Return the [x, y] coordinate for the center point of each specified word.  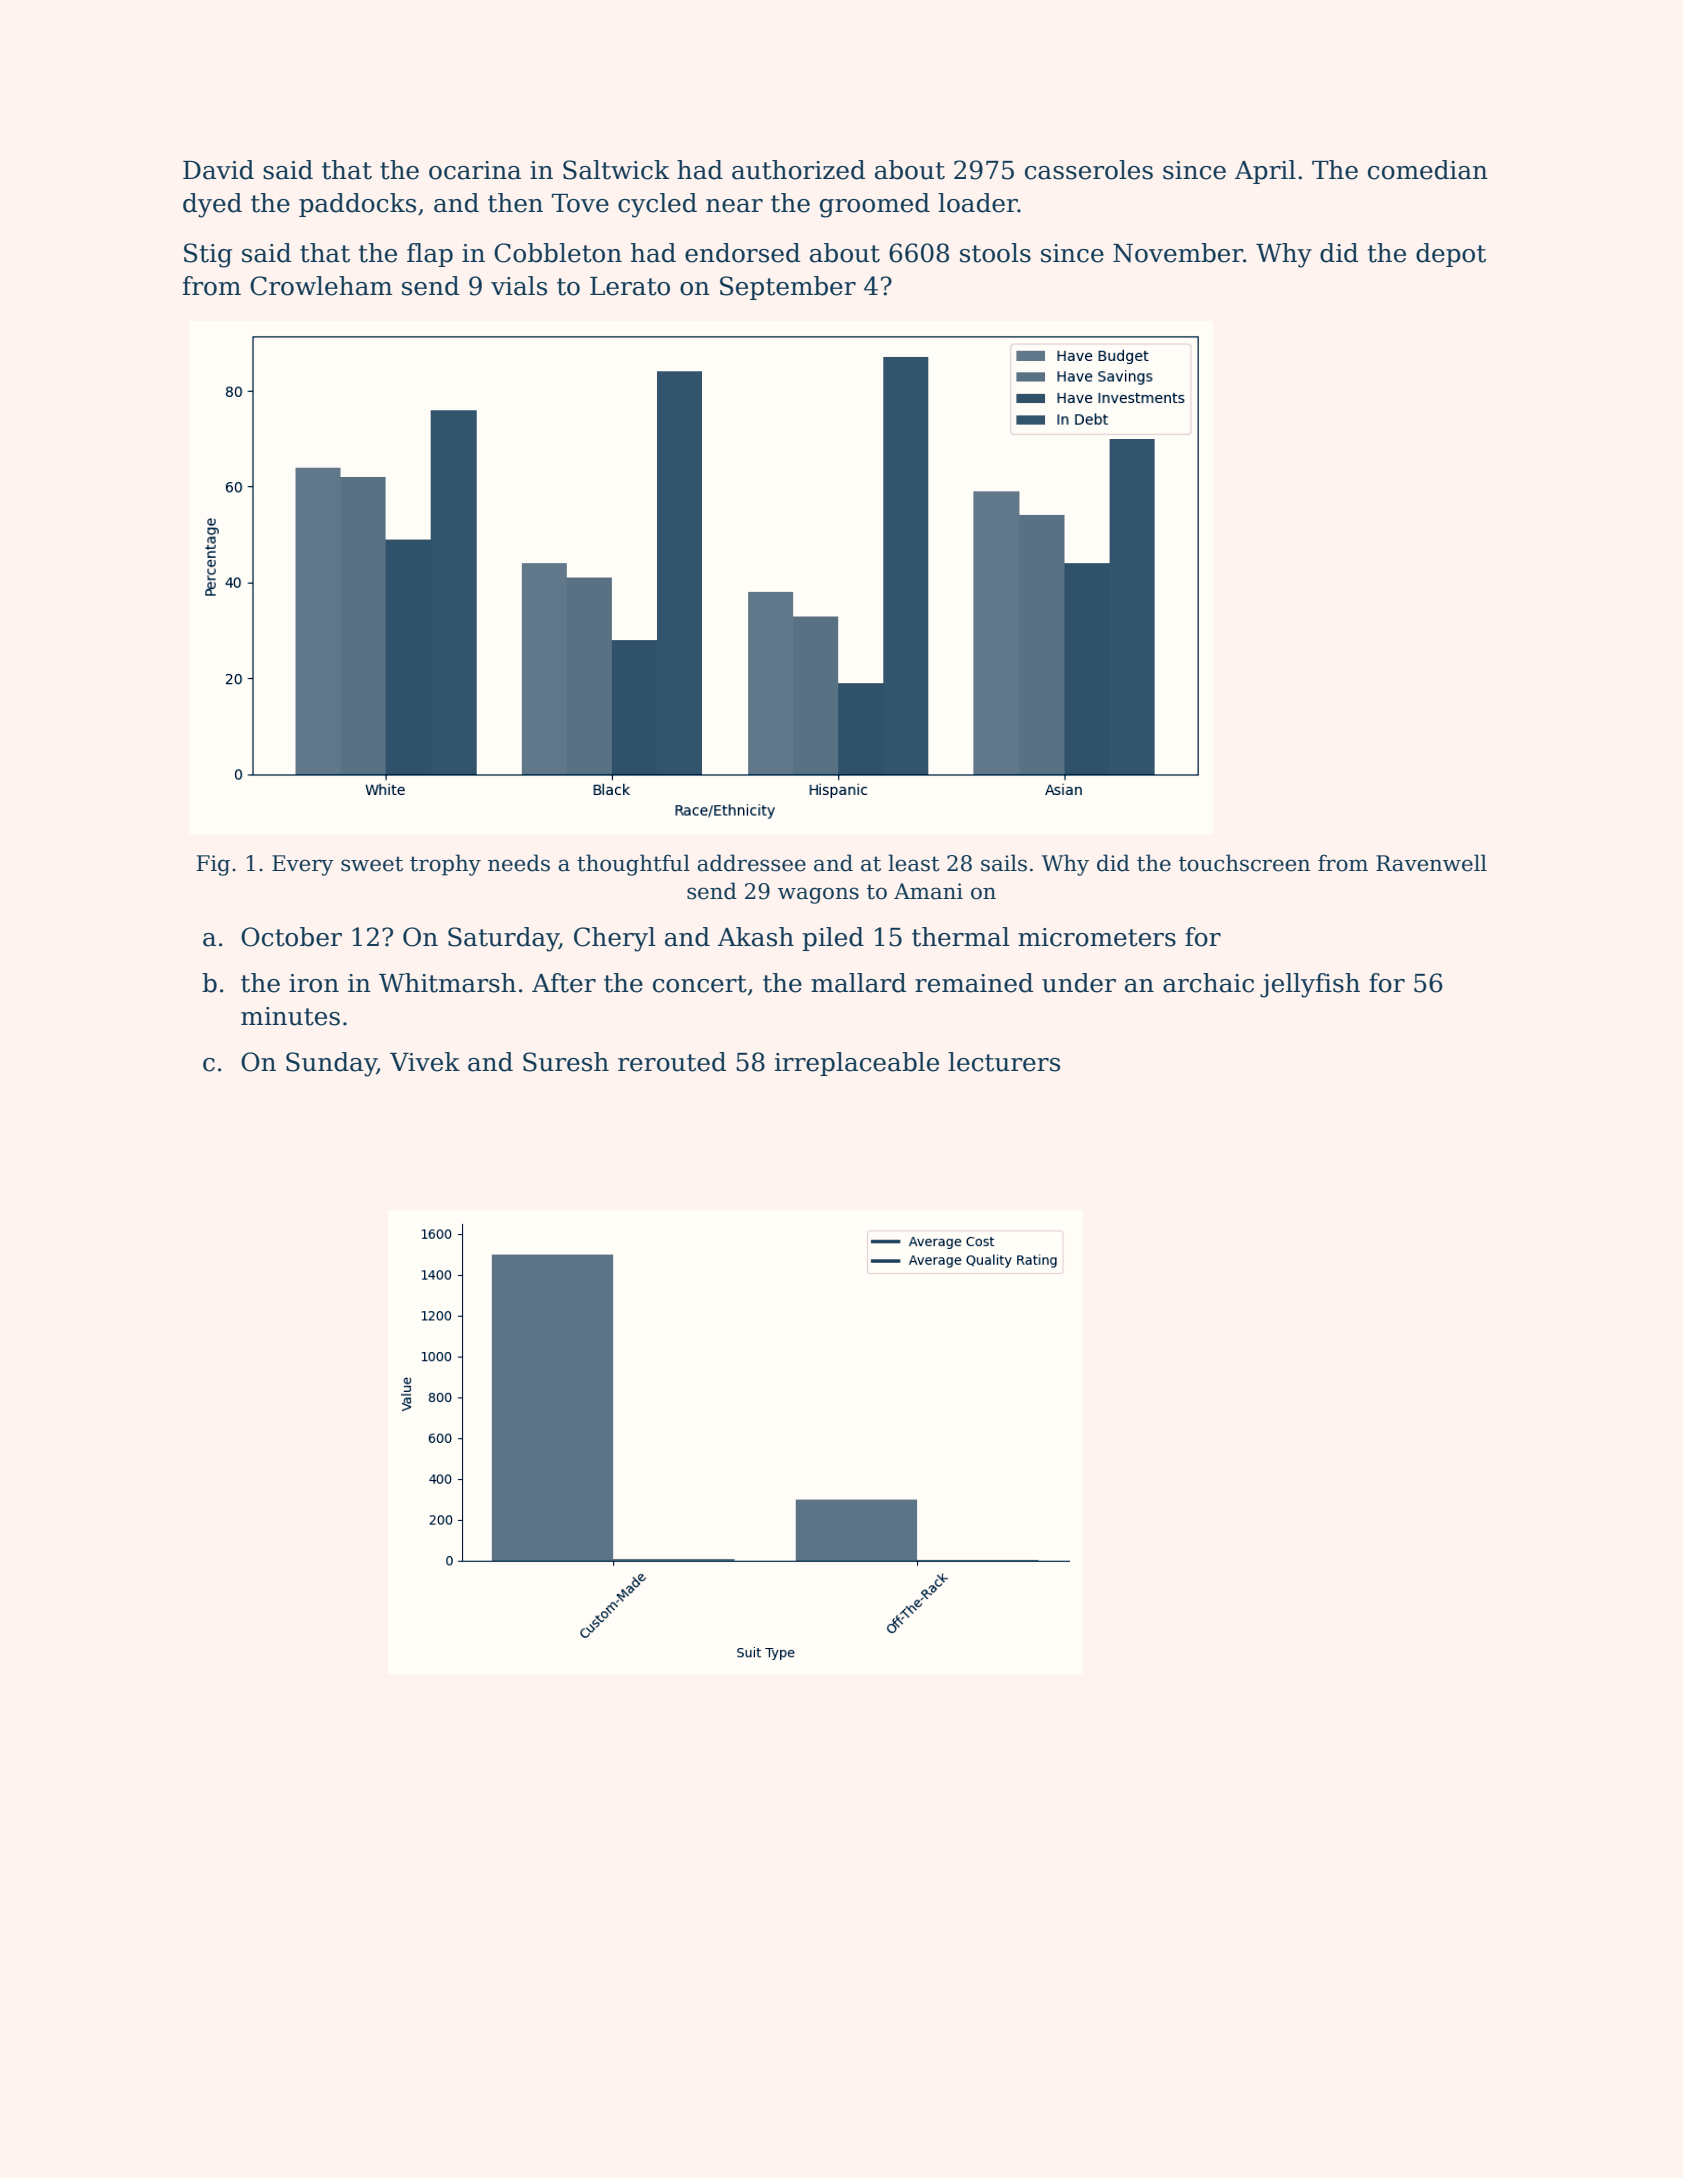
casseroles [1089, 170]
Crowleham [321, 286]
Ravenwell [1431, 863]
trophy [445, 865]
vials [519, 286]
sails [1004, 863]
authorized [798, 170]
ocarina [475, 170]
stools [995, 253]
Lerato [630, 286]
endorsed [742, 253]
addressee [751, 863]
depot [1451, 255]
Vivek [425, 1062]
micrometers [1097, 937]
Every [303, 865]
